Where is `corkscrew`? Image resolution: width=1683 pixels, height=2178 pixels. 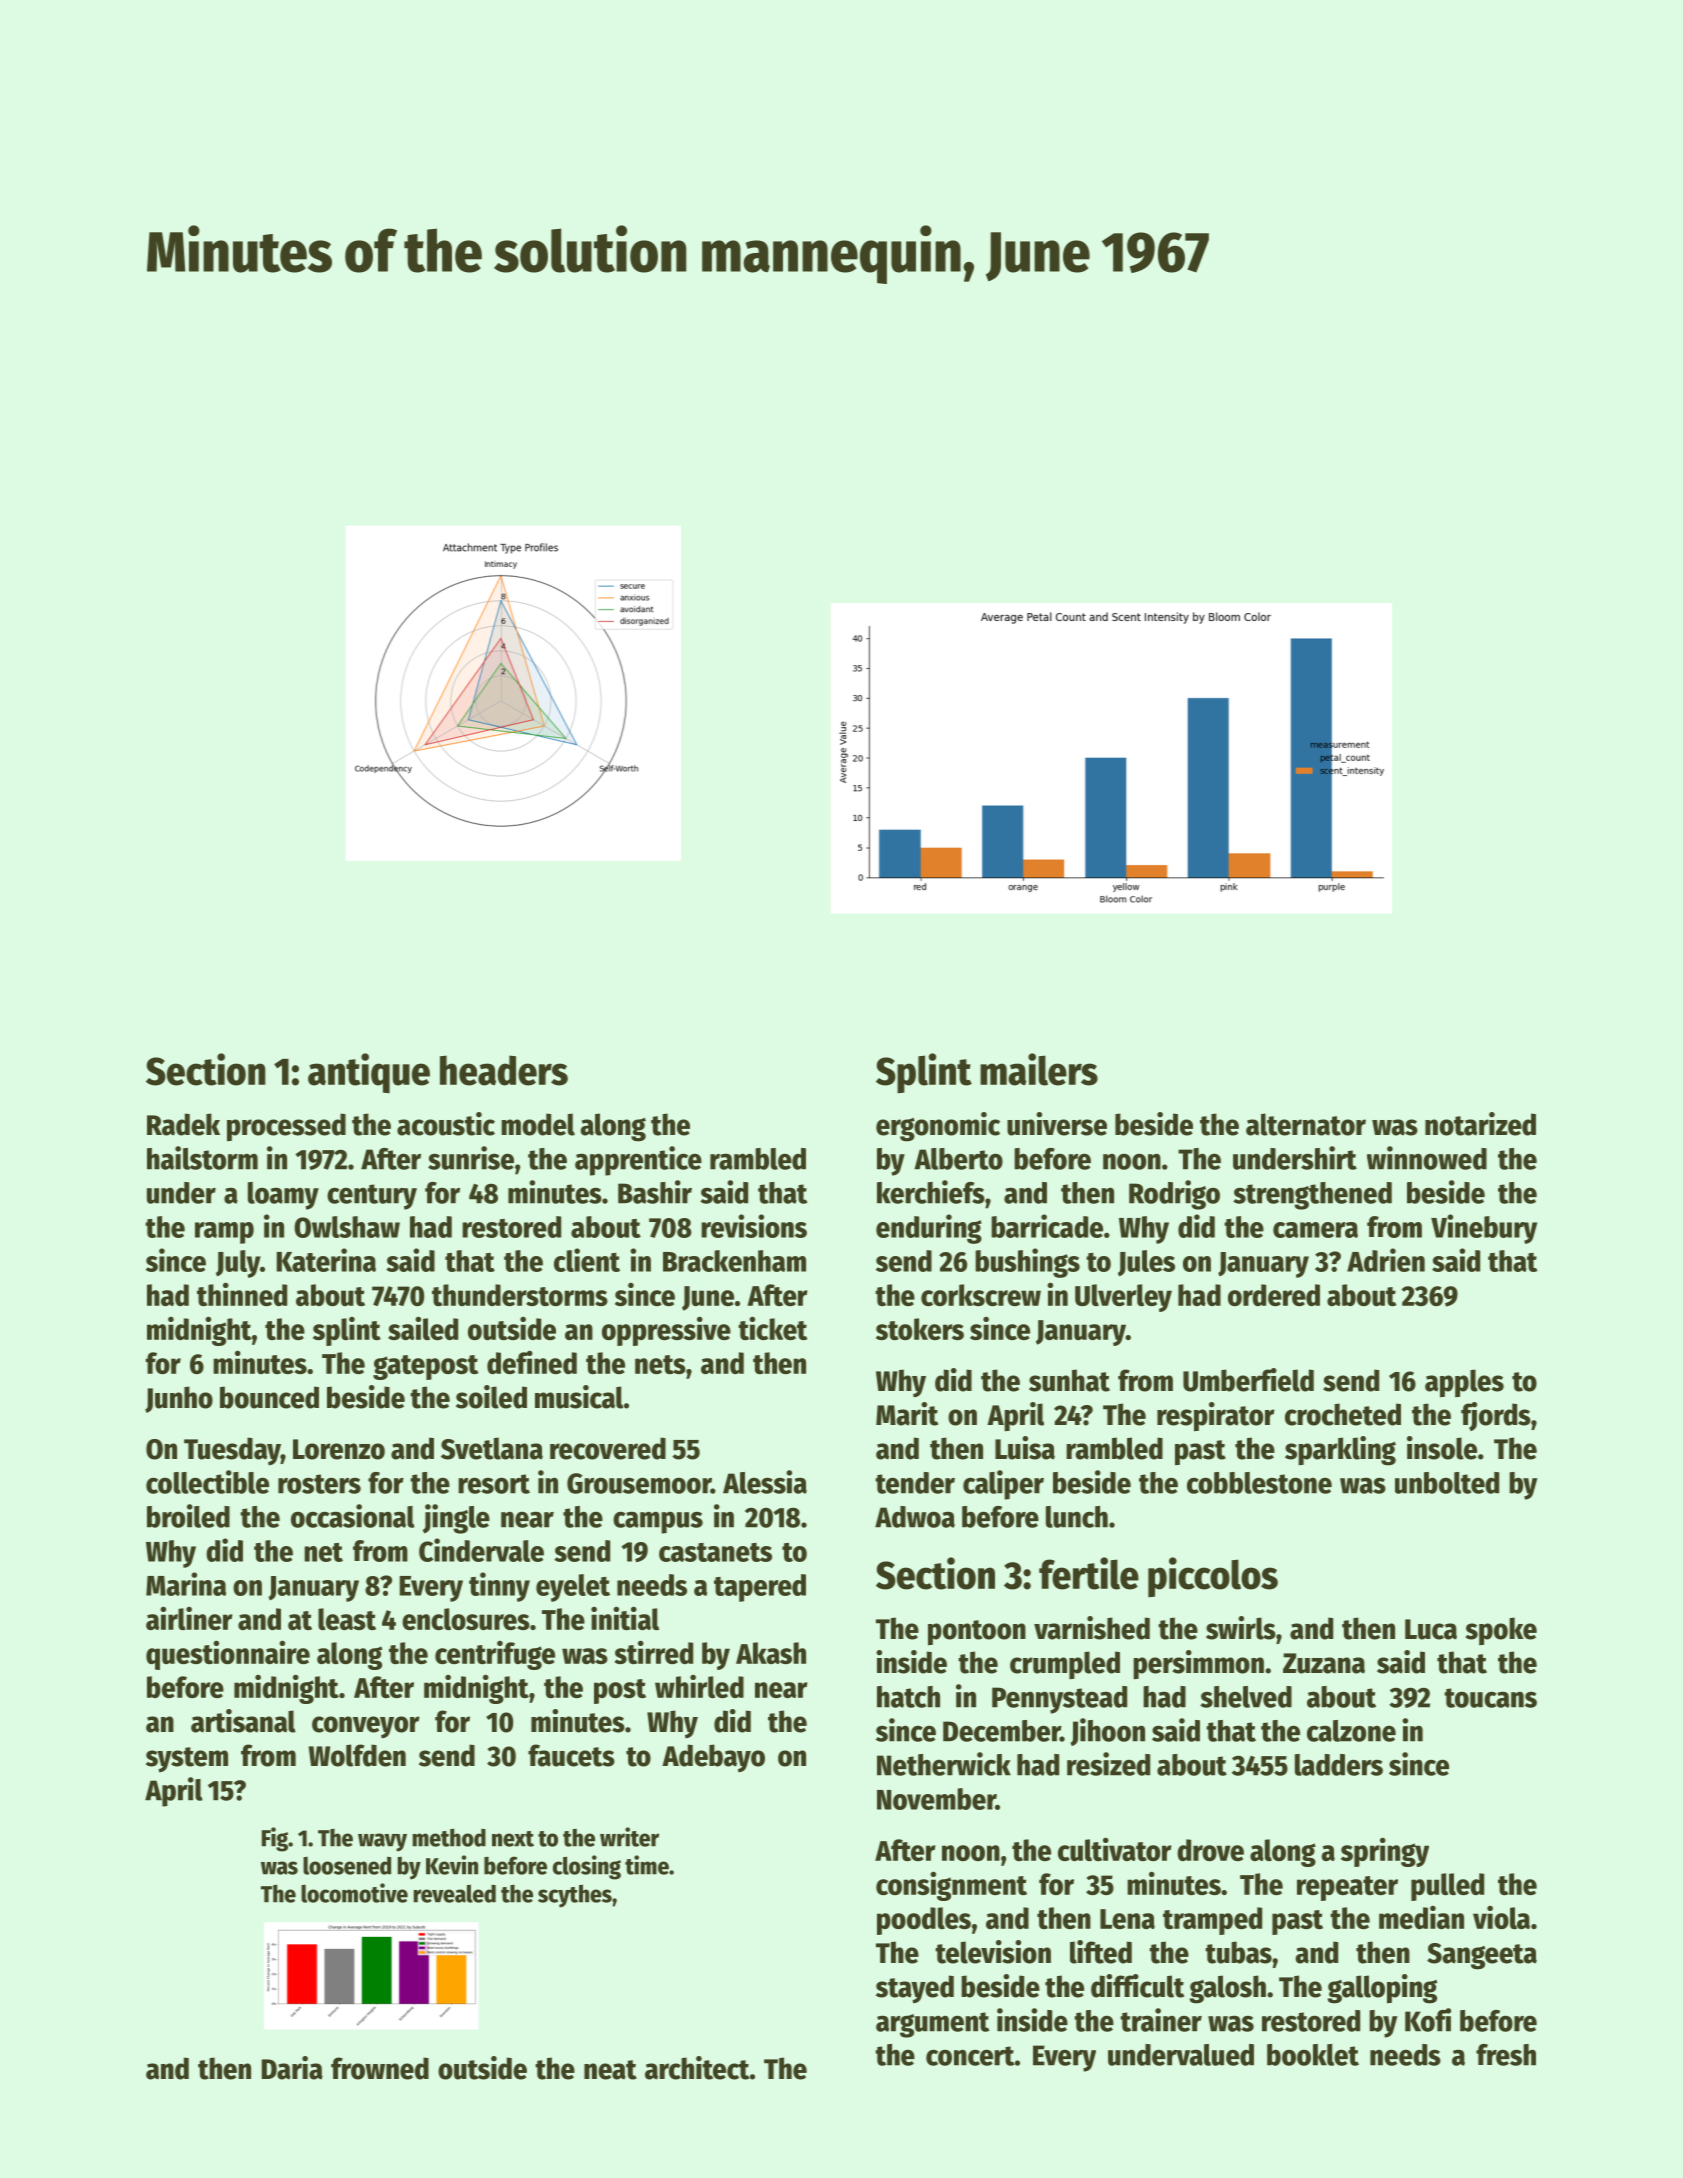 corkscrew is located at coordinates (981, 1295).
